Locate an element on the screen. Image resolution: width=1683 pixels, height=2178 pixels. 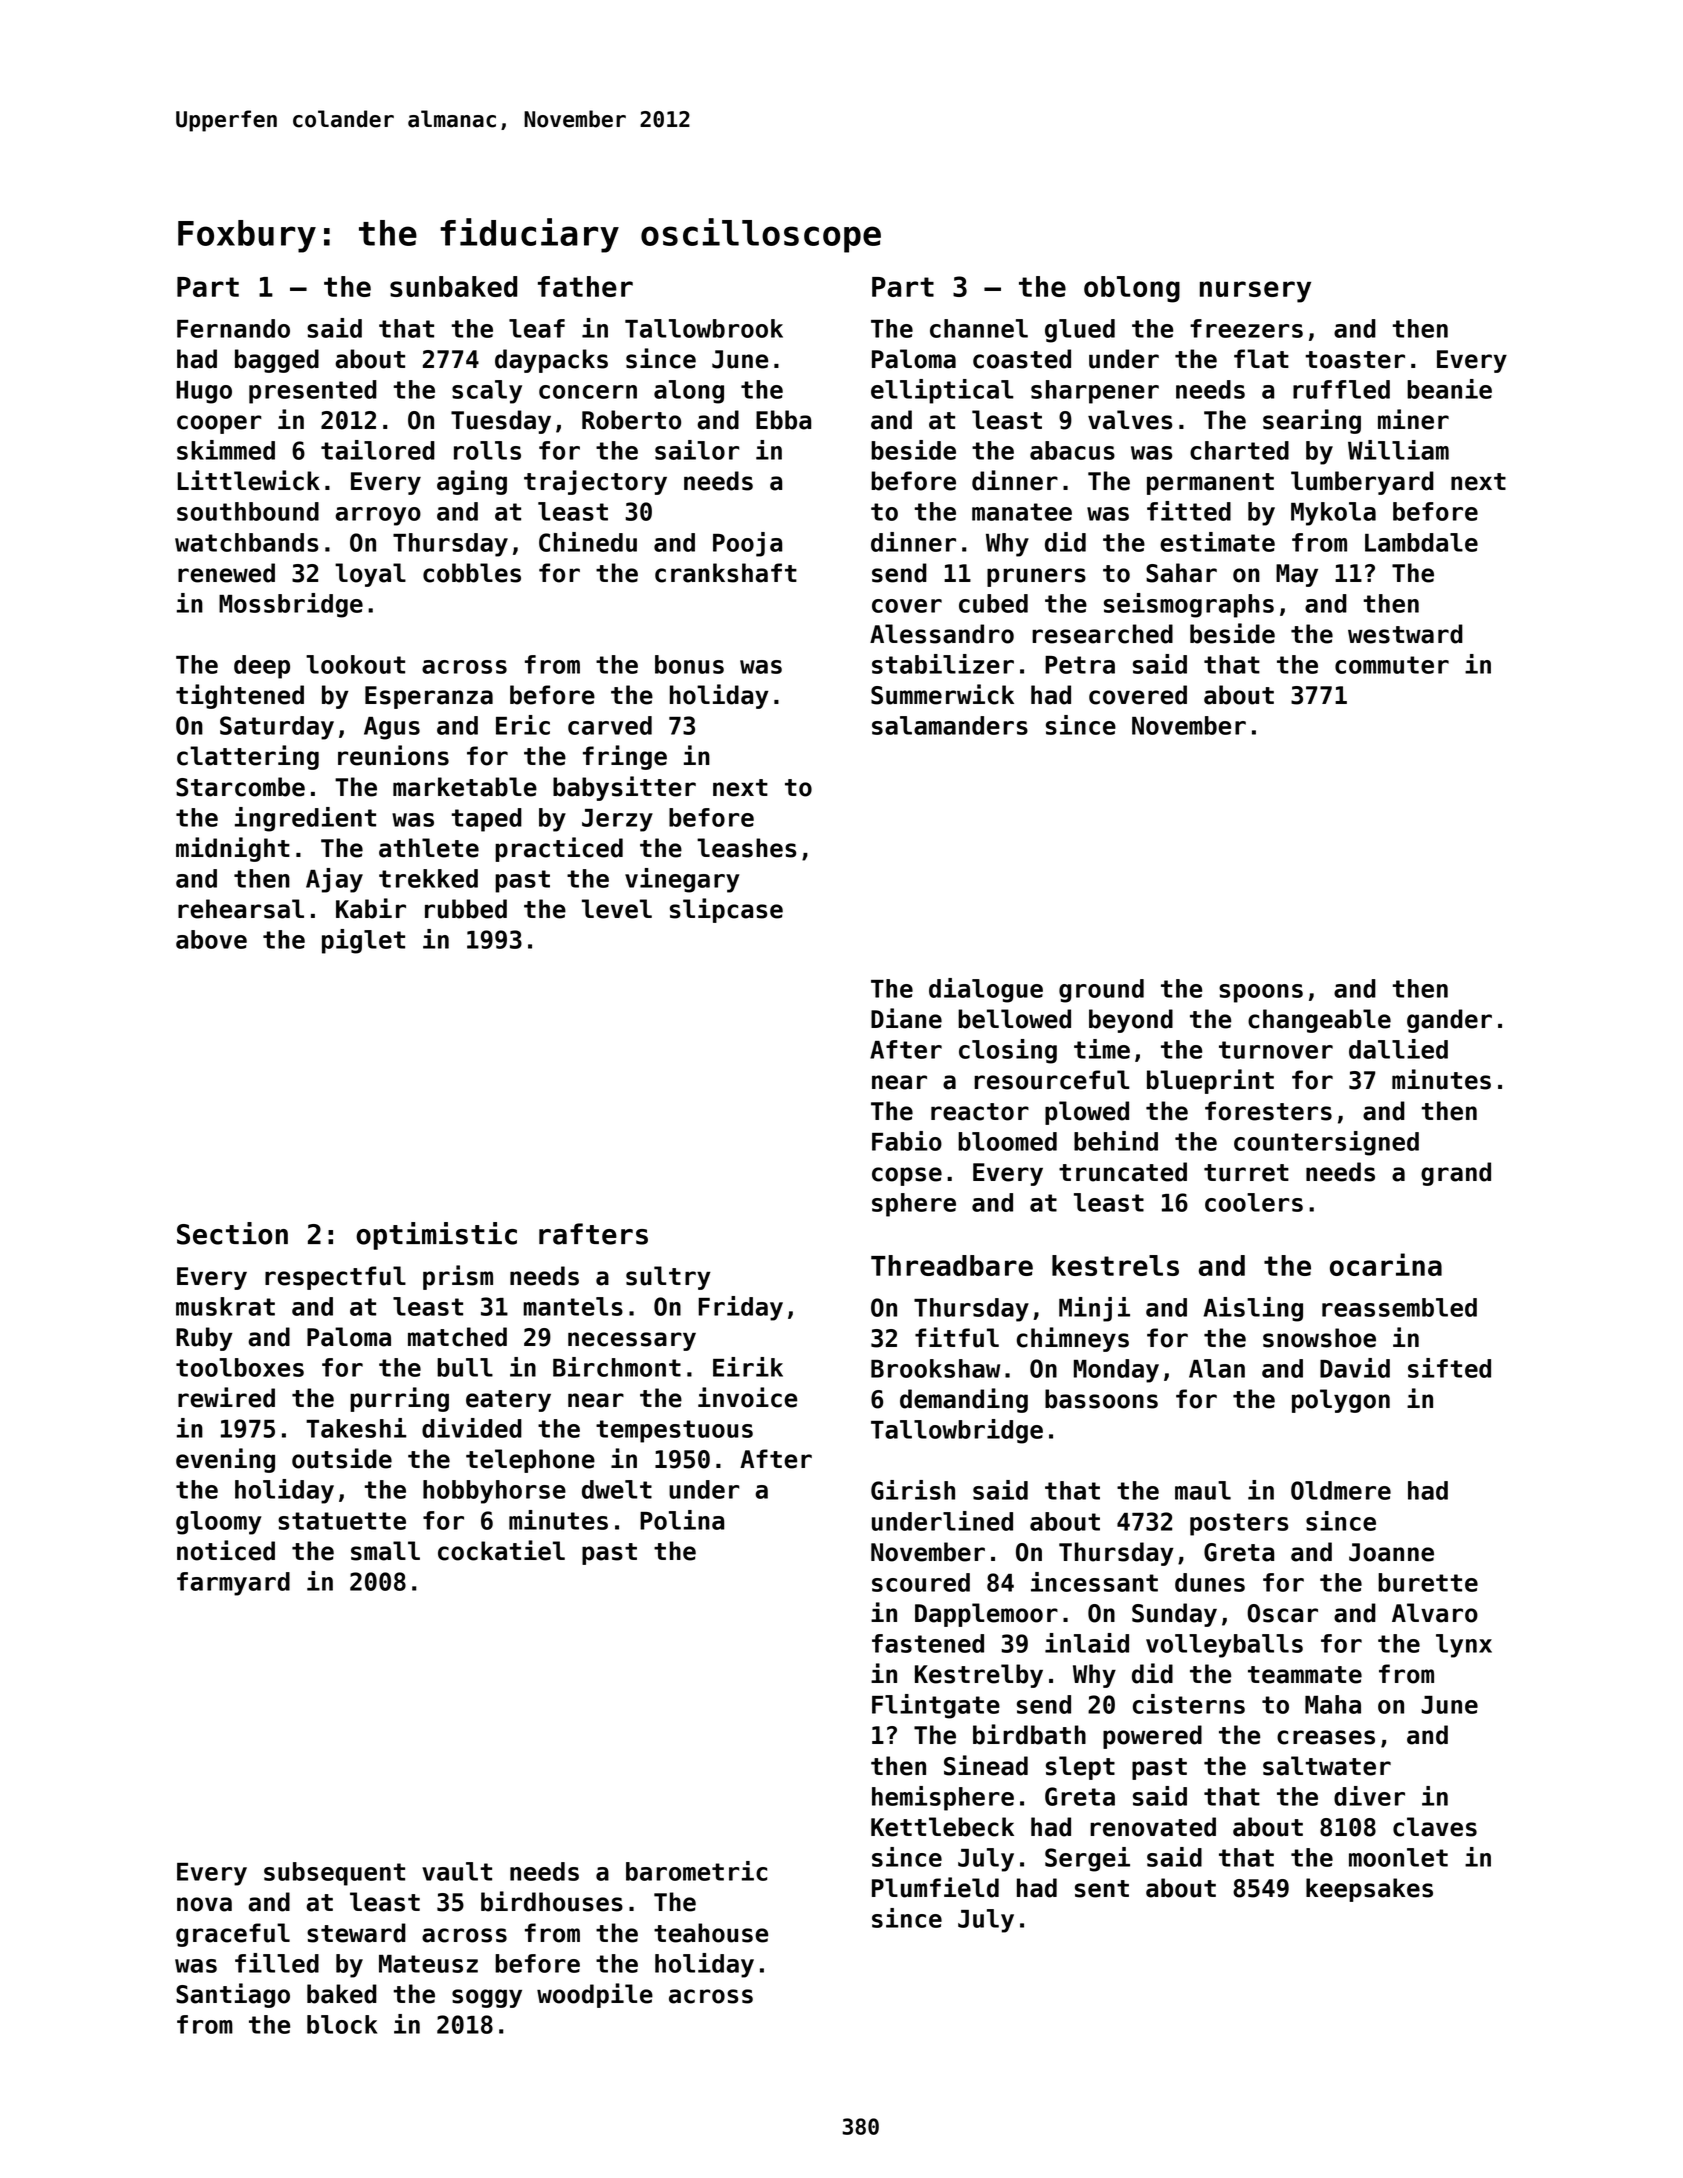
Starcombe is located at coordinates (240, 787).
